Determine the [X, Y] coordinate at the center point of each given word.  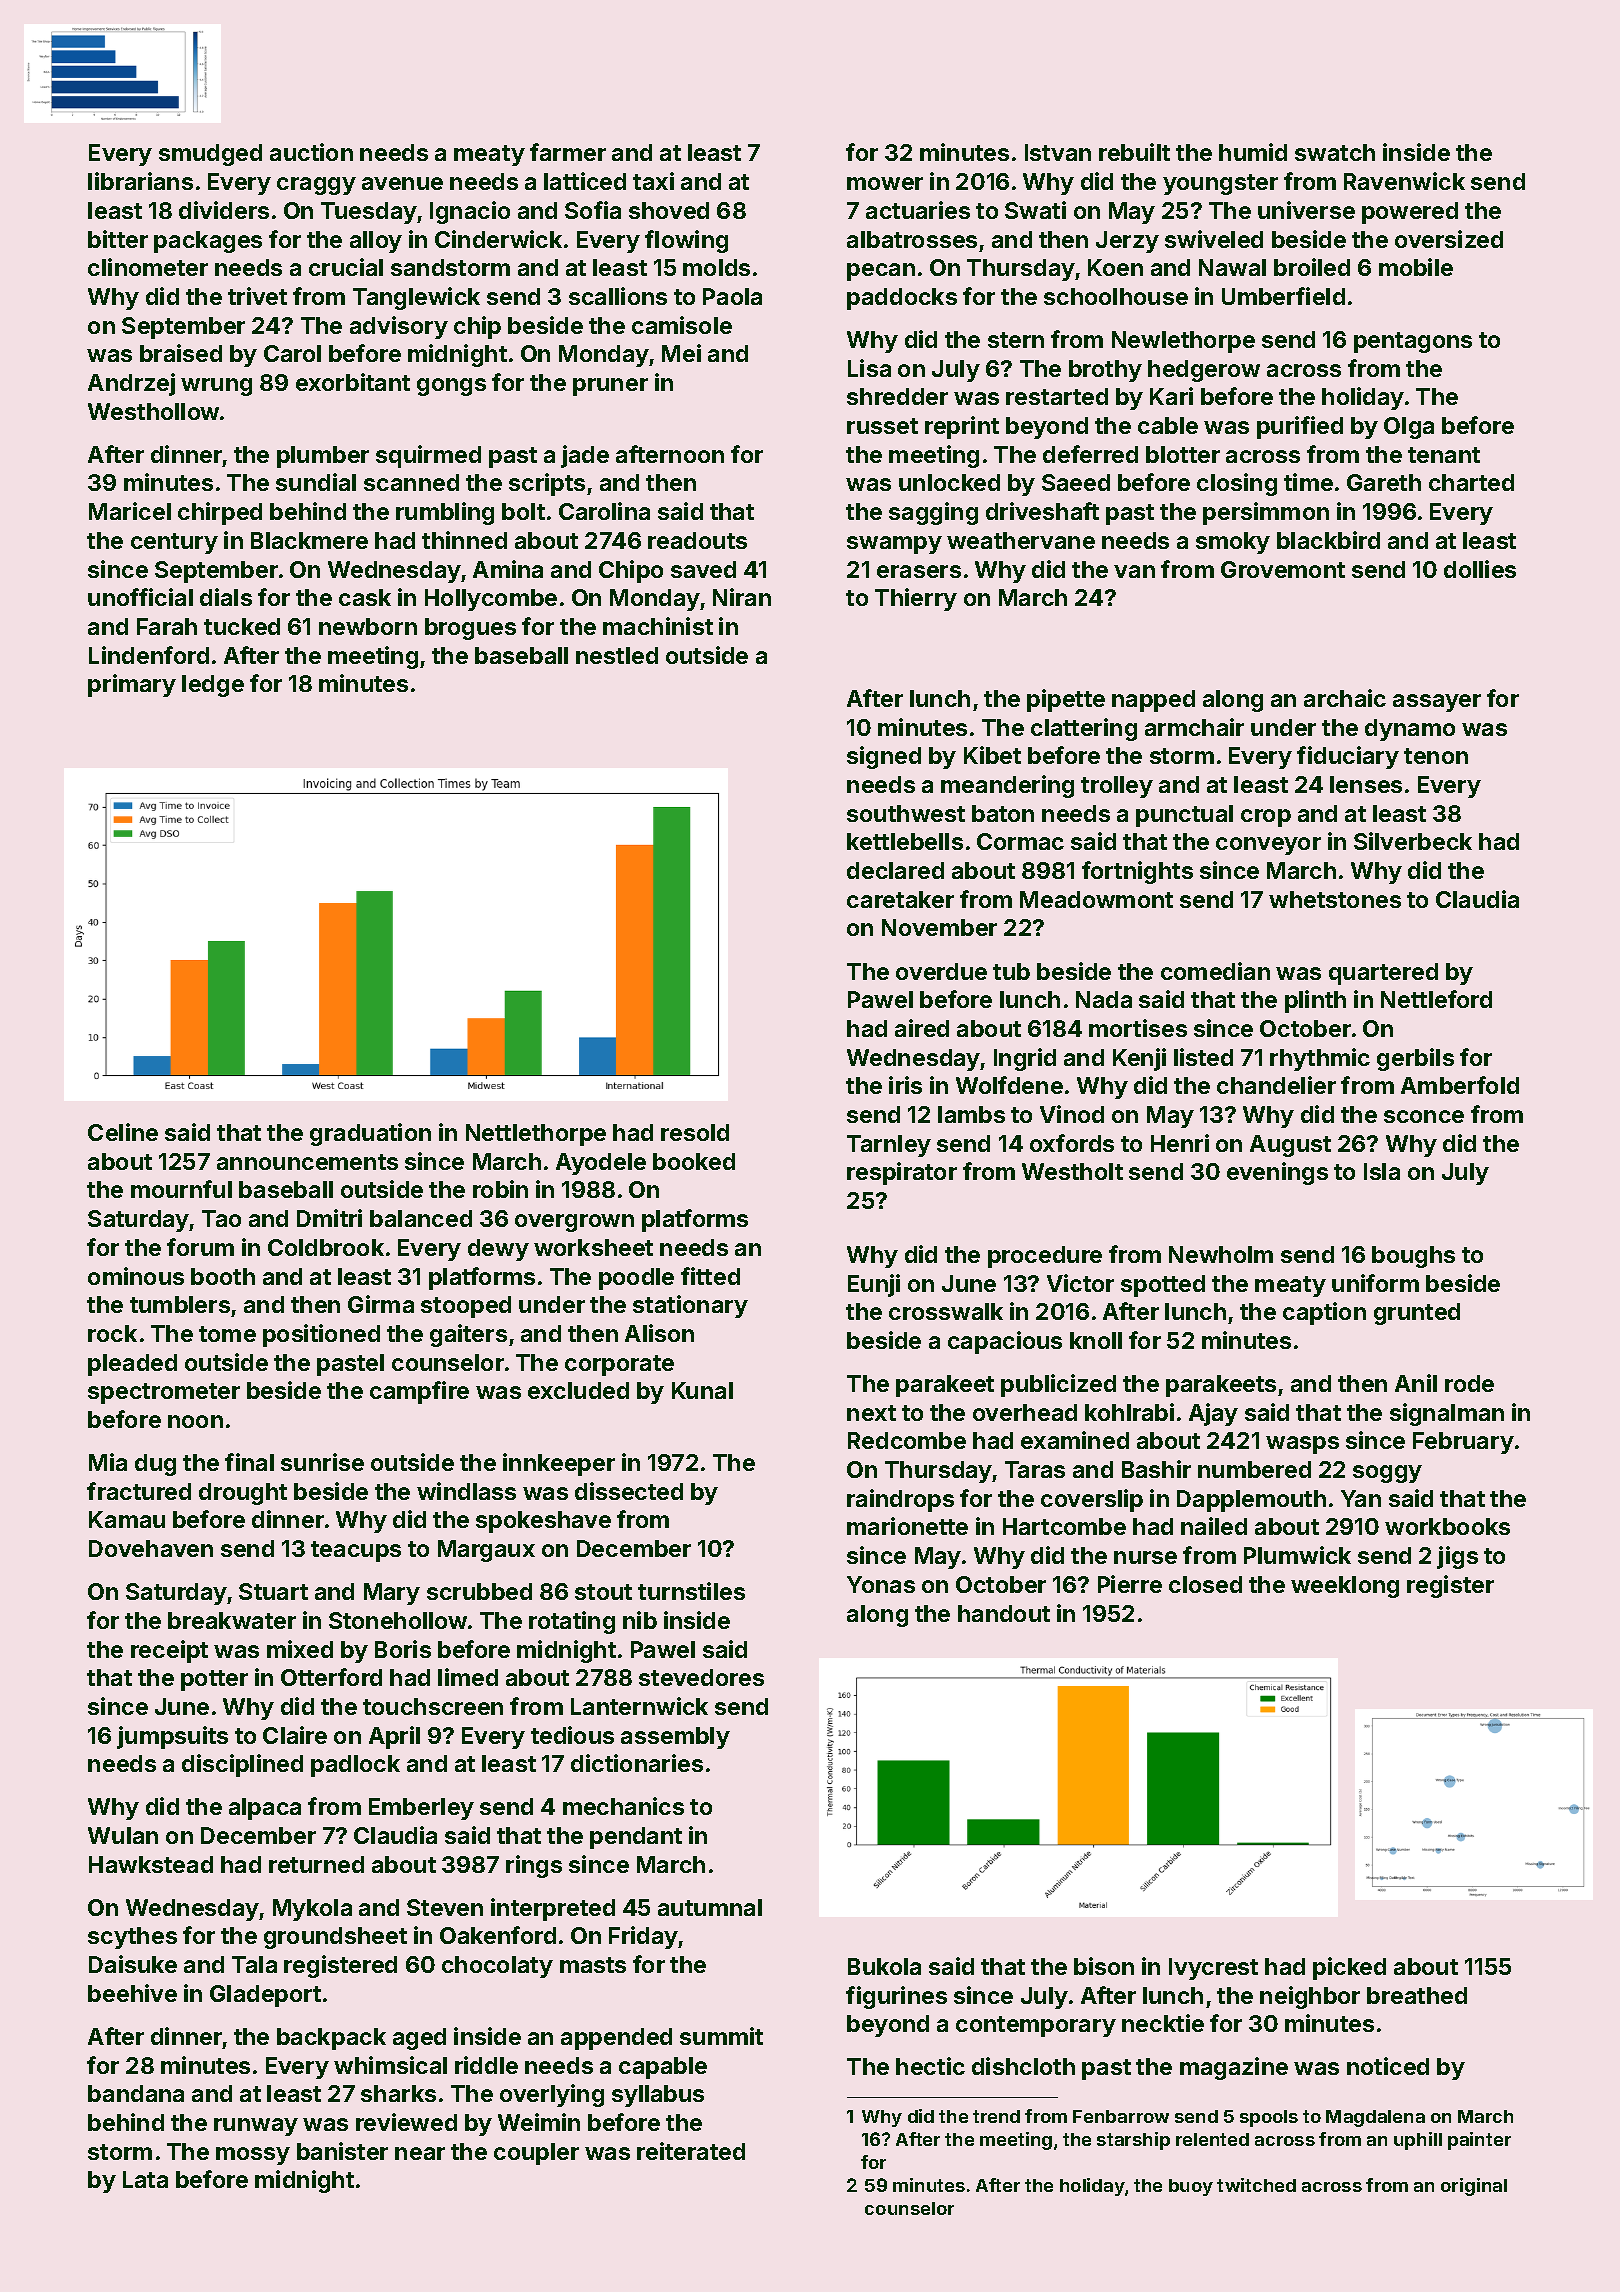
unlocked [949, 482]
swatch [1335, 152]
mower [885, 183]
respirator [902, 1173]
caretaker [900, 899]
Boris [403, 1649]
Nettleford [1436, 999]
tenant [1444, 455]
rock [112, 1333]
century [174, 543]
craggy [316, 186]
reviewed [406, 2122]
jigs [1457, 1557]
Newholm [1221, 1254]
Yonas [881, 1584]
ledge [213, 686]
